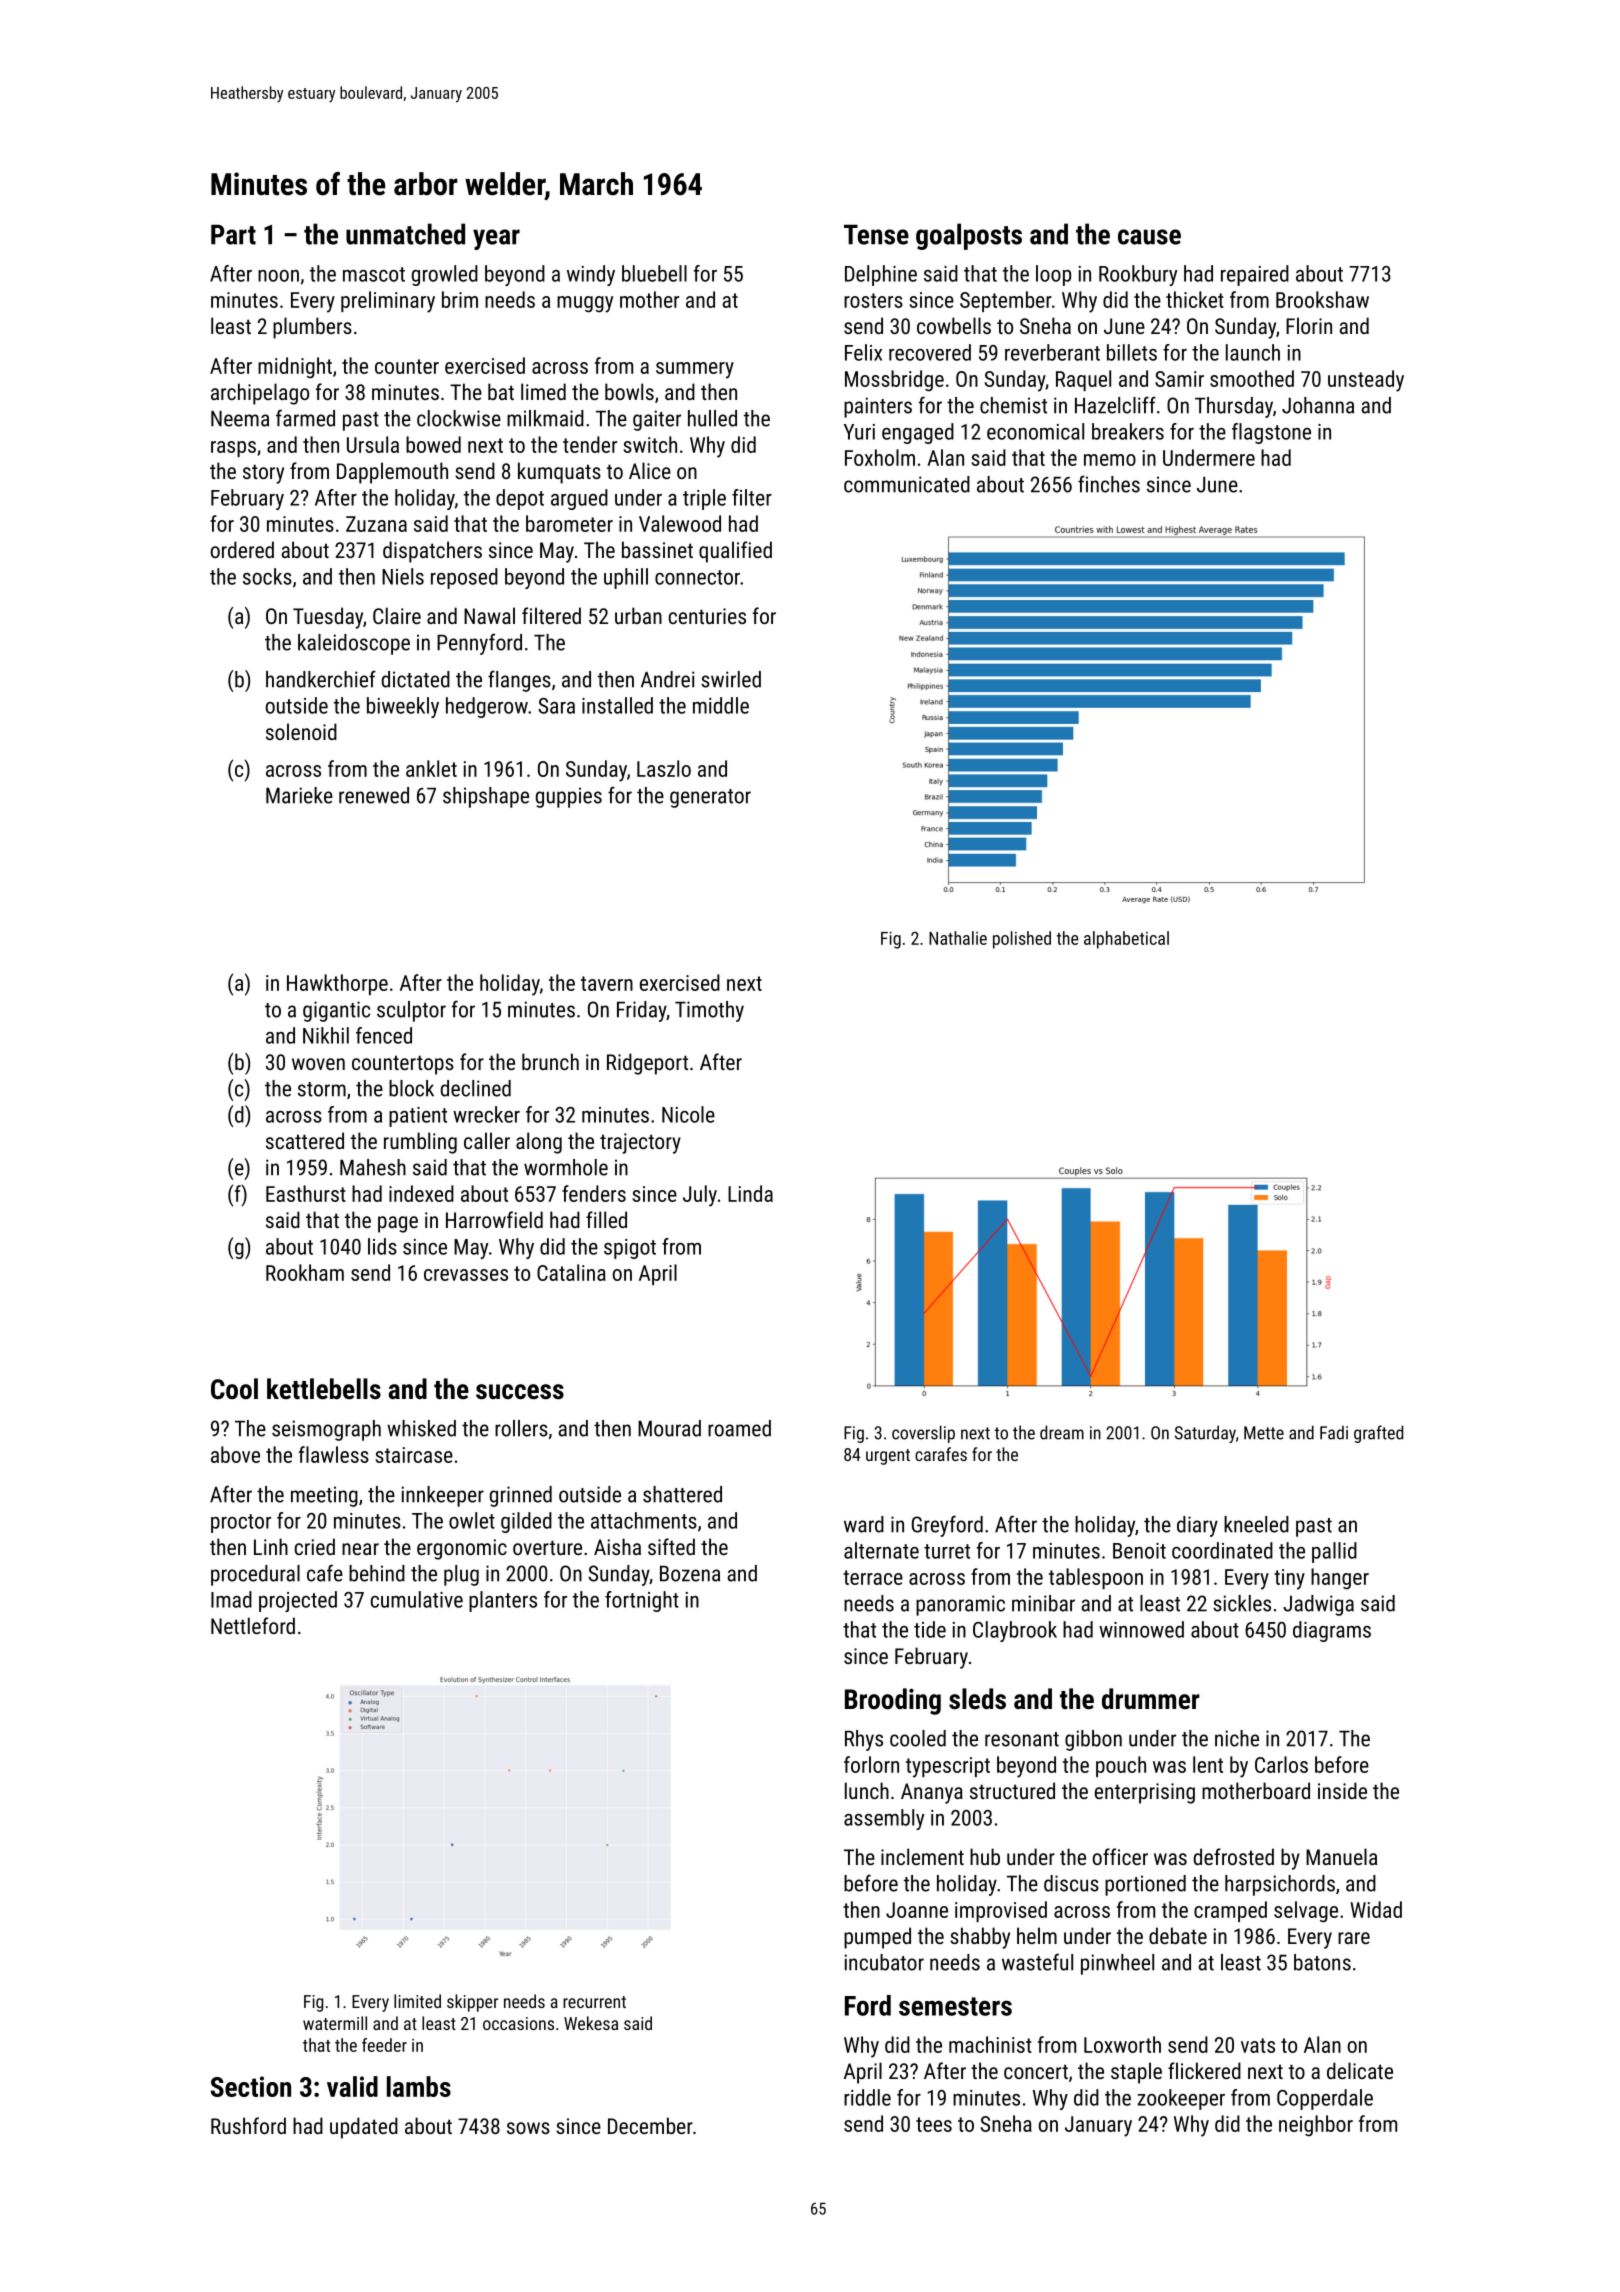 This page has width=1620, height=2292. I want to click on Part, so click(233, 234).
